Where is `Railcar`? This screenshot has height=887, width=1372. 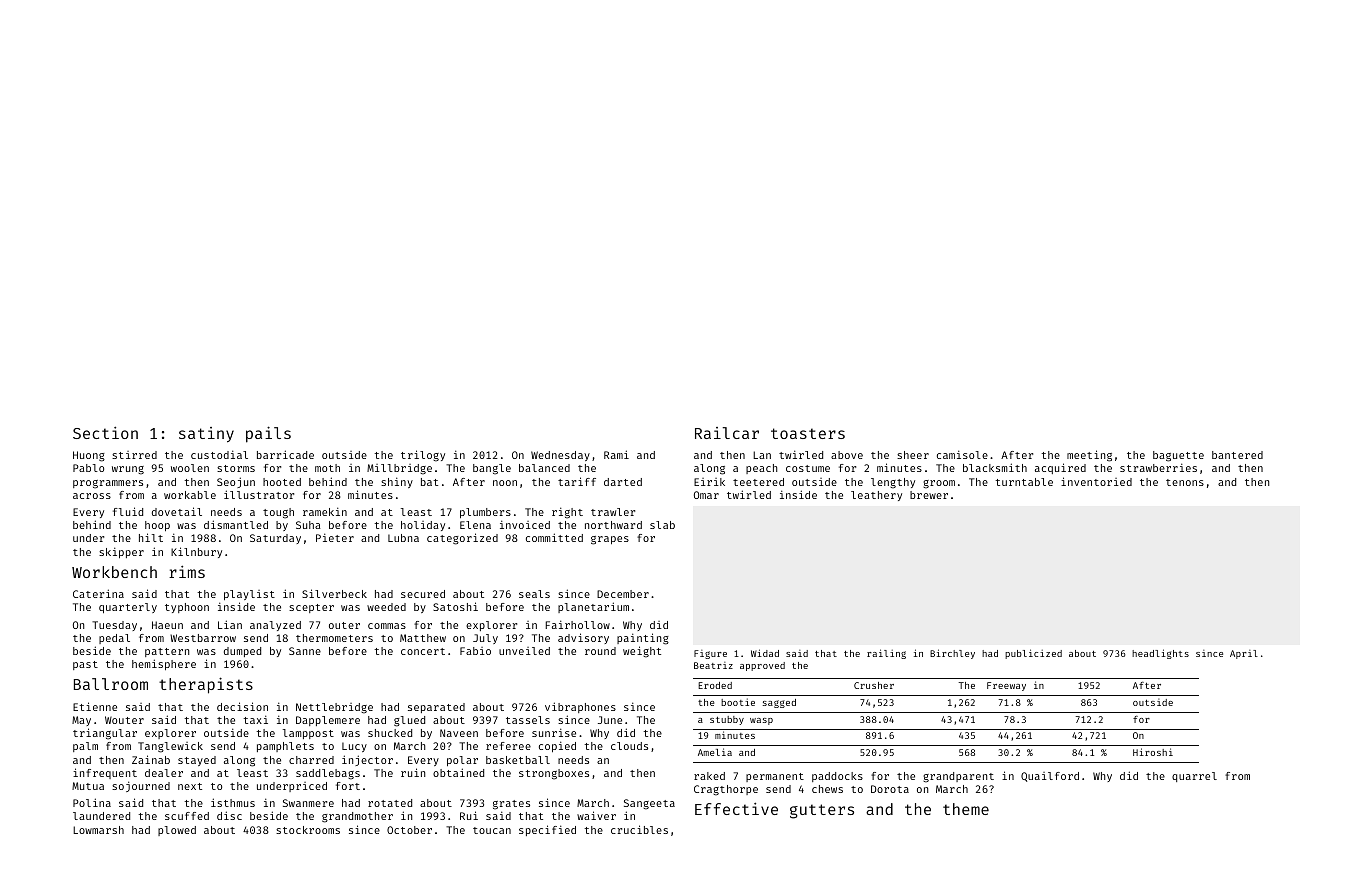 Railcar is located at coordinates (727, 433).
